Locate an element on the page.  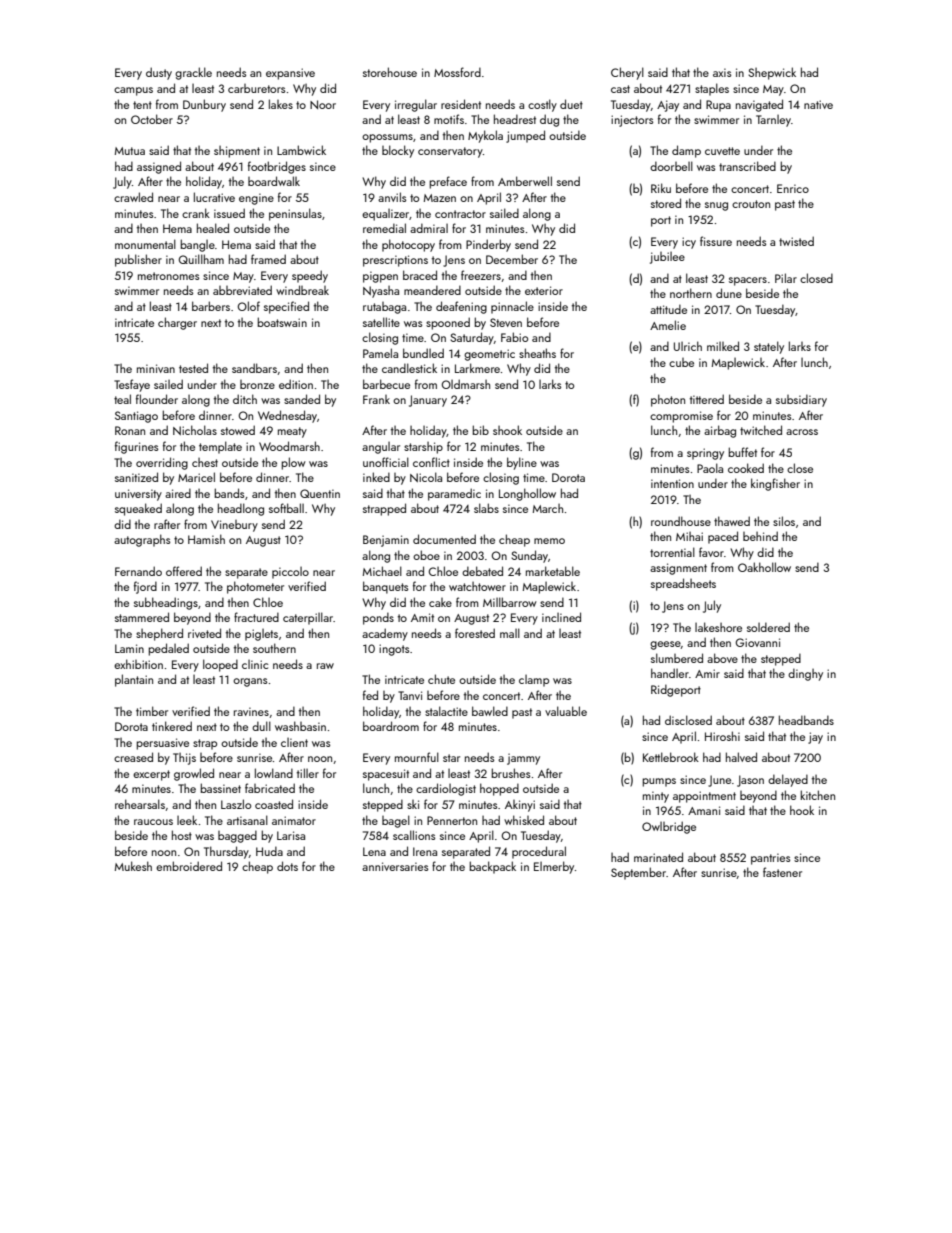
banquets is located at coordinates (385, 587).
